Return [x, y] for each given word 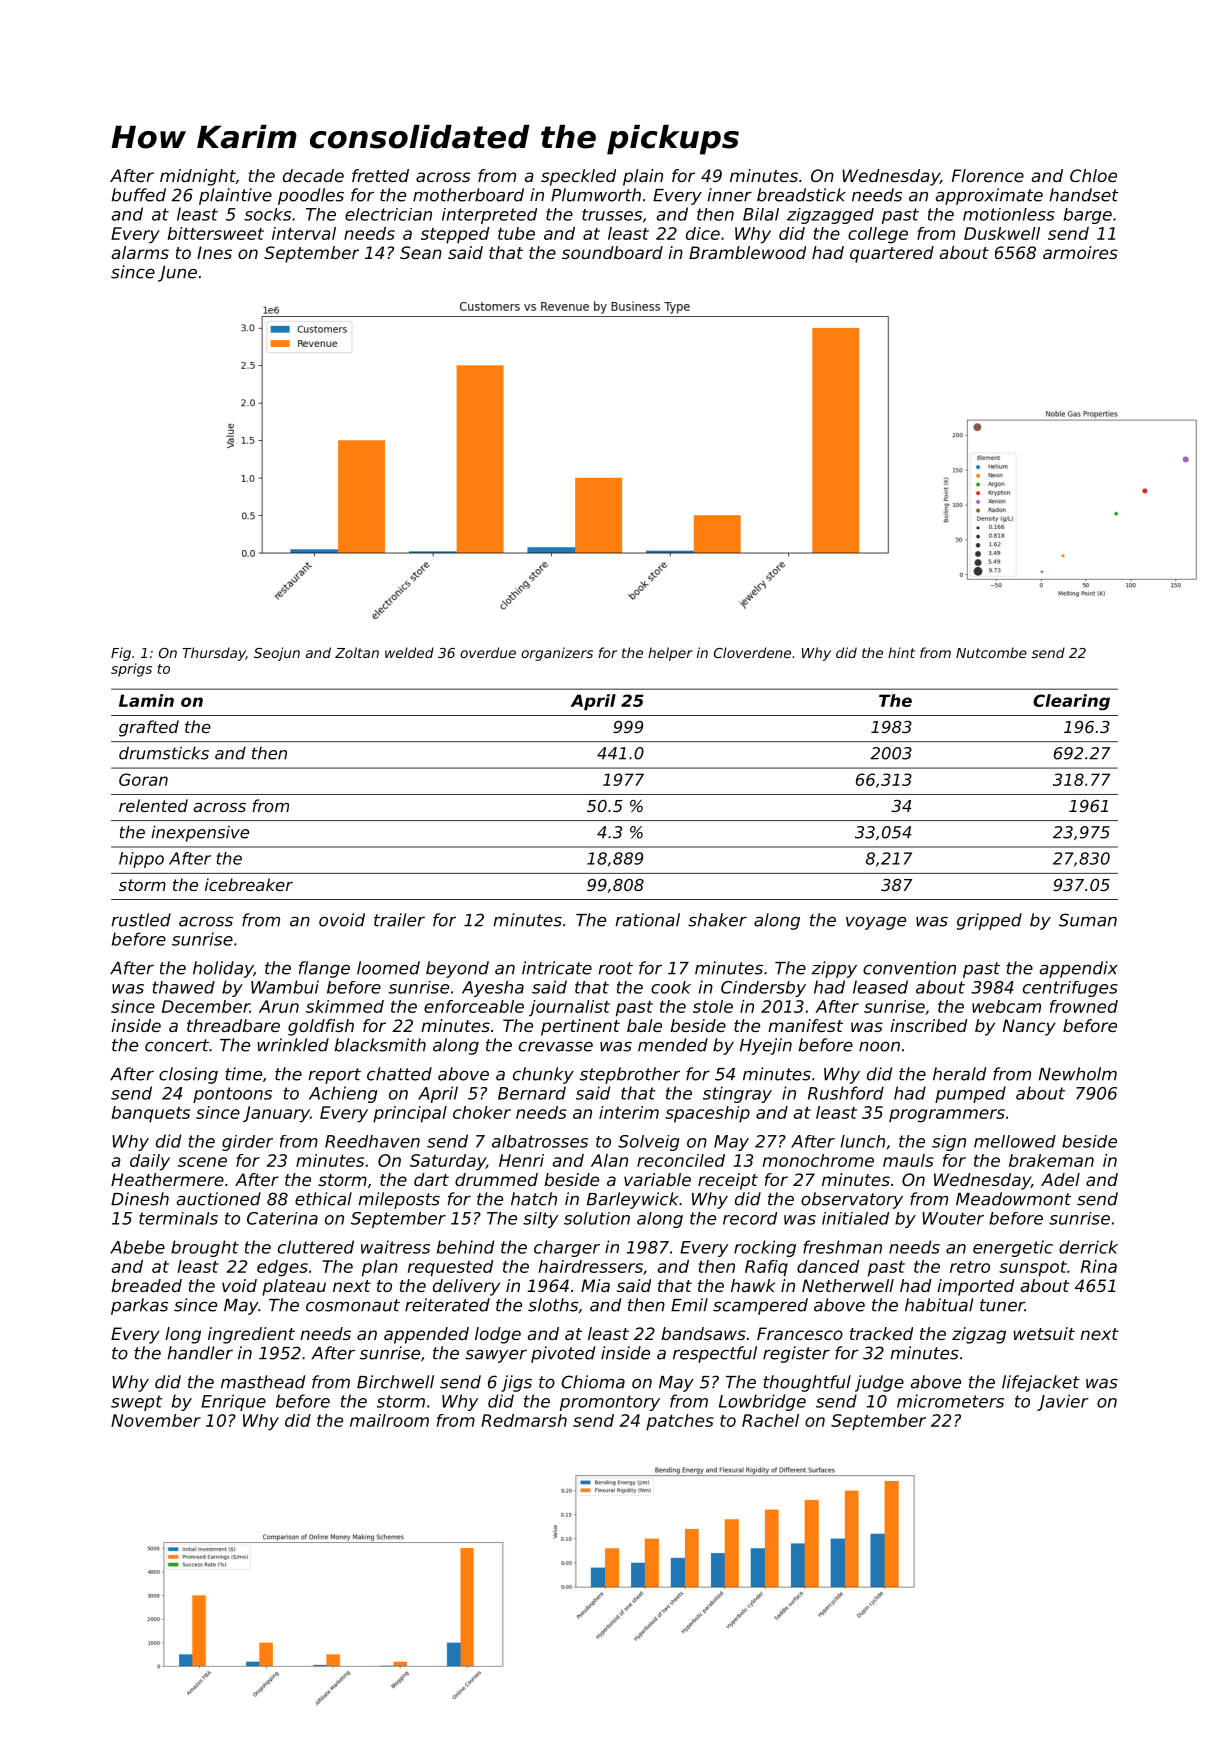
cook [671, 987]
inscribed [929, 1025]
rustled [141, 920]
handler [200, 1353]
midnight [198, 177]
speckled [578, 177]
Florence [988, 175]
